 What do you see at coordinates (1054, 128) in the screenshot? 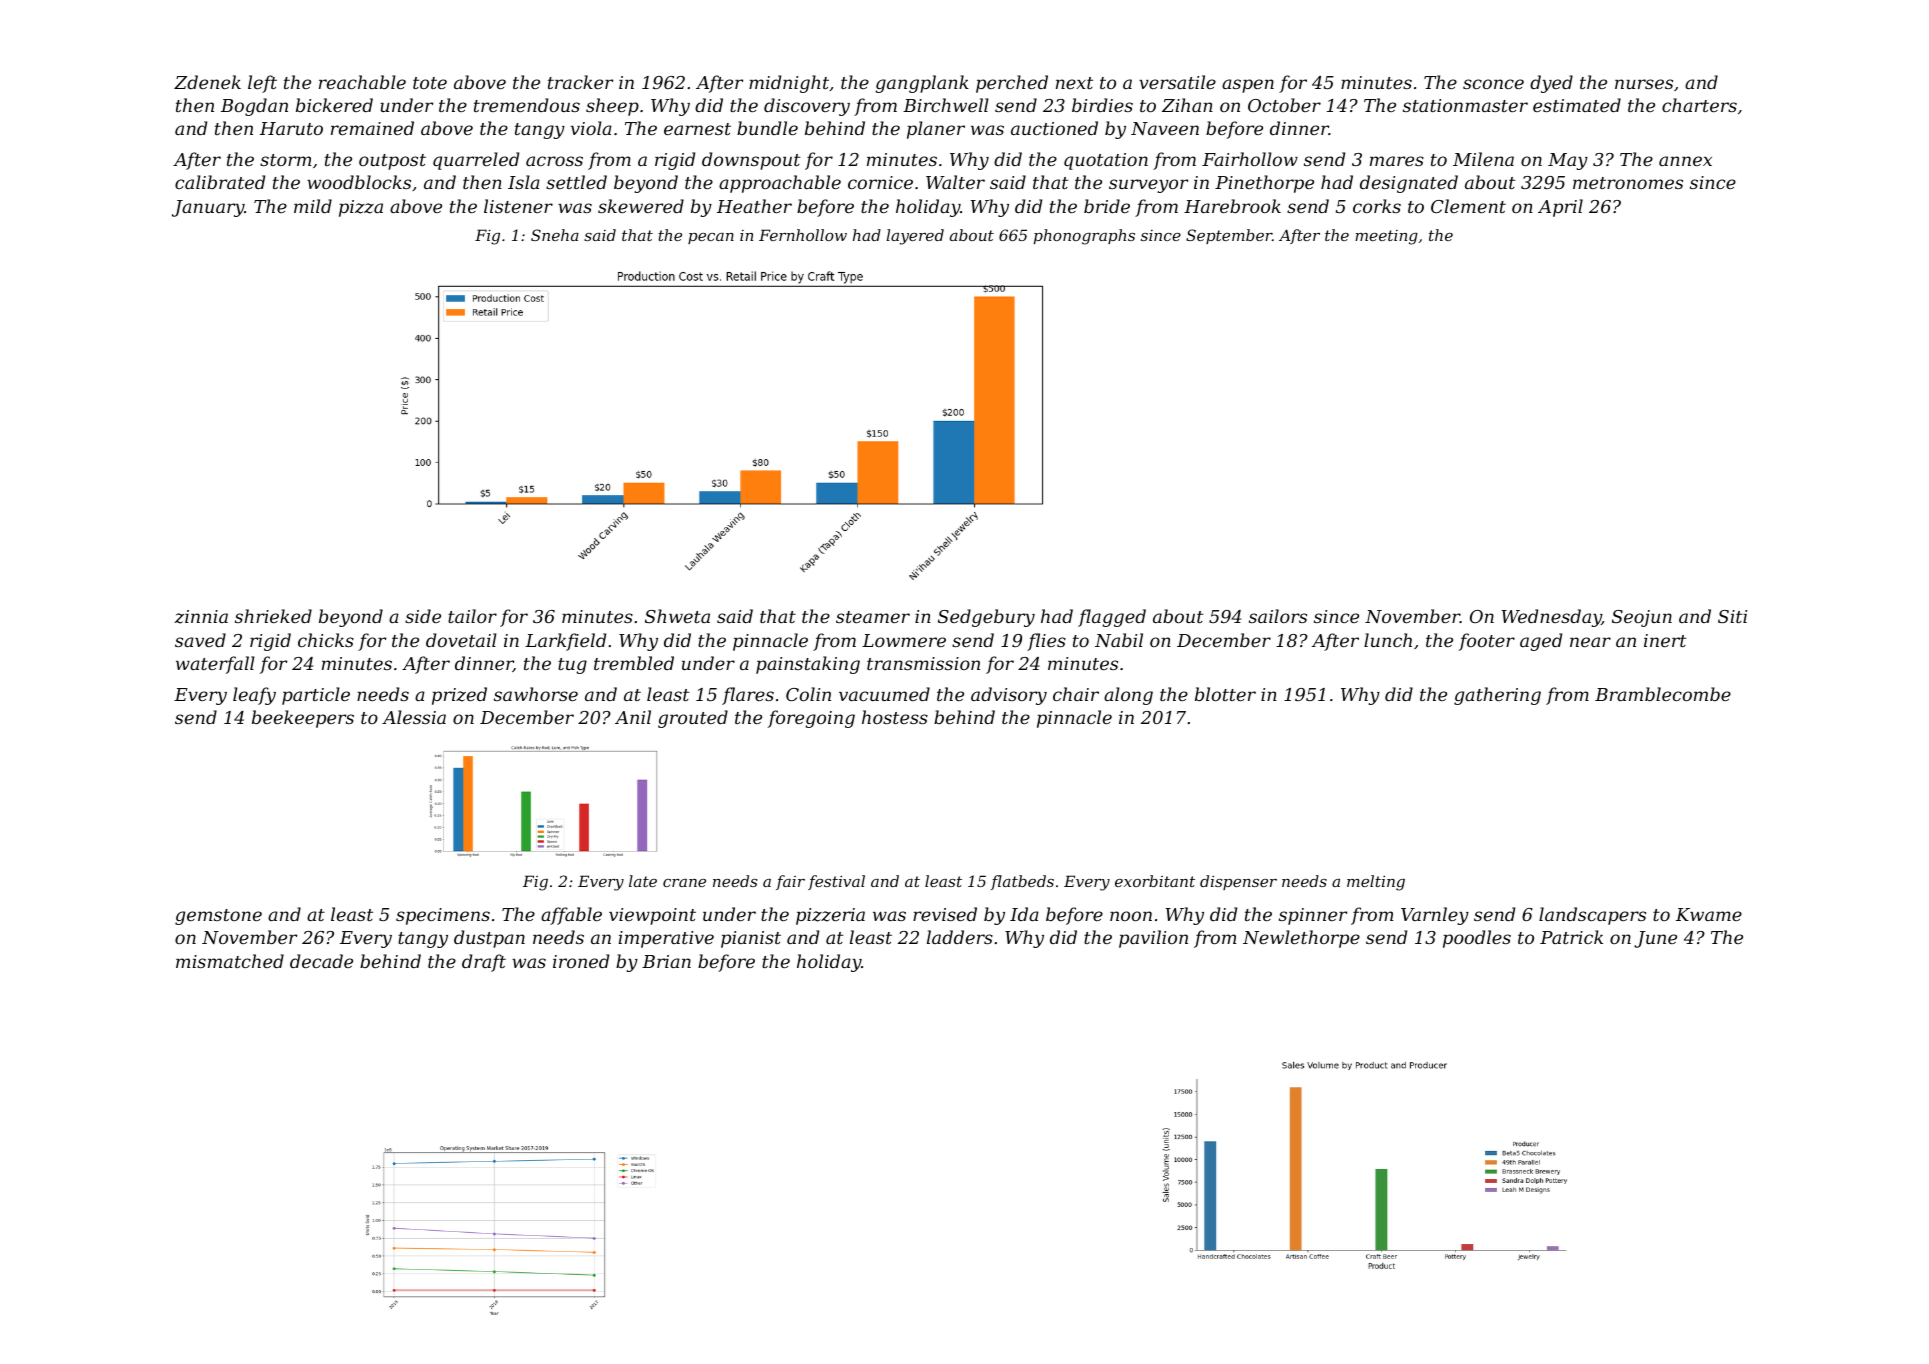
I see `auctioned` at bounding box center [1054, 128].
